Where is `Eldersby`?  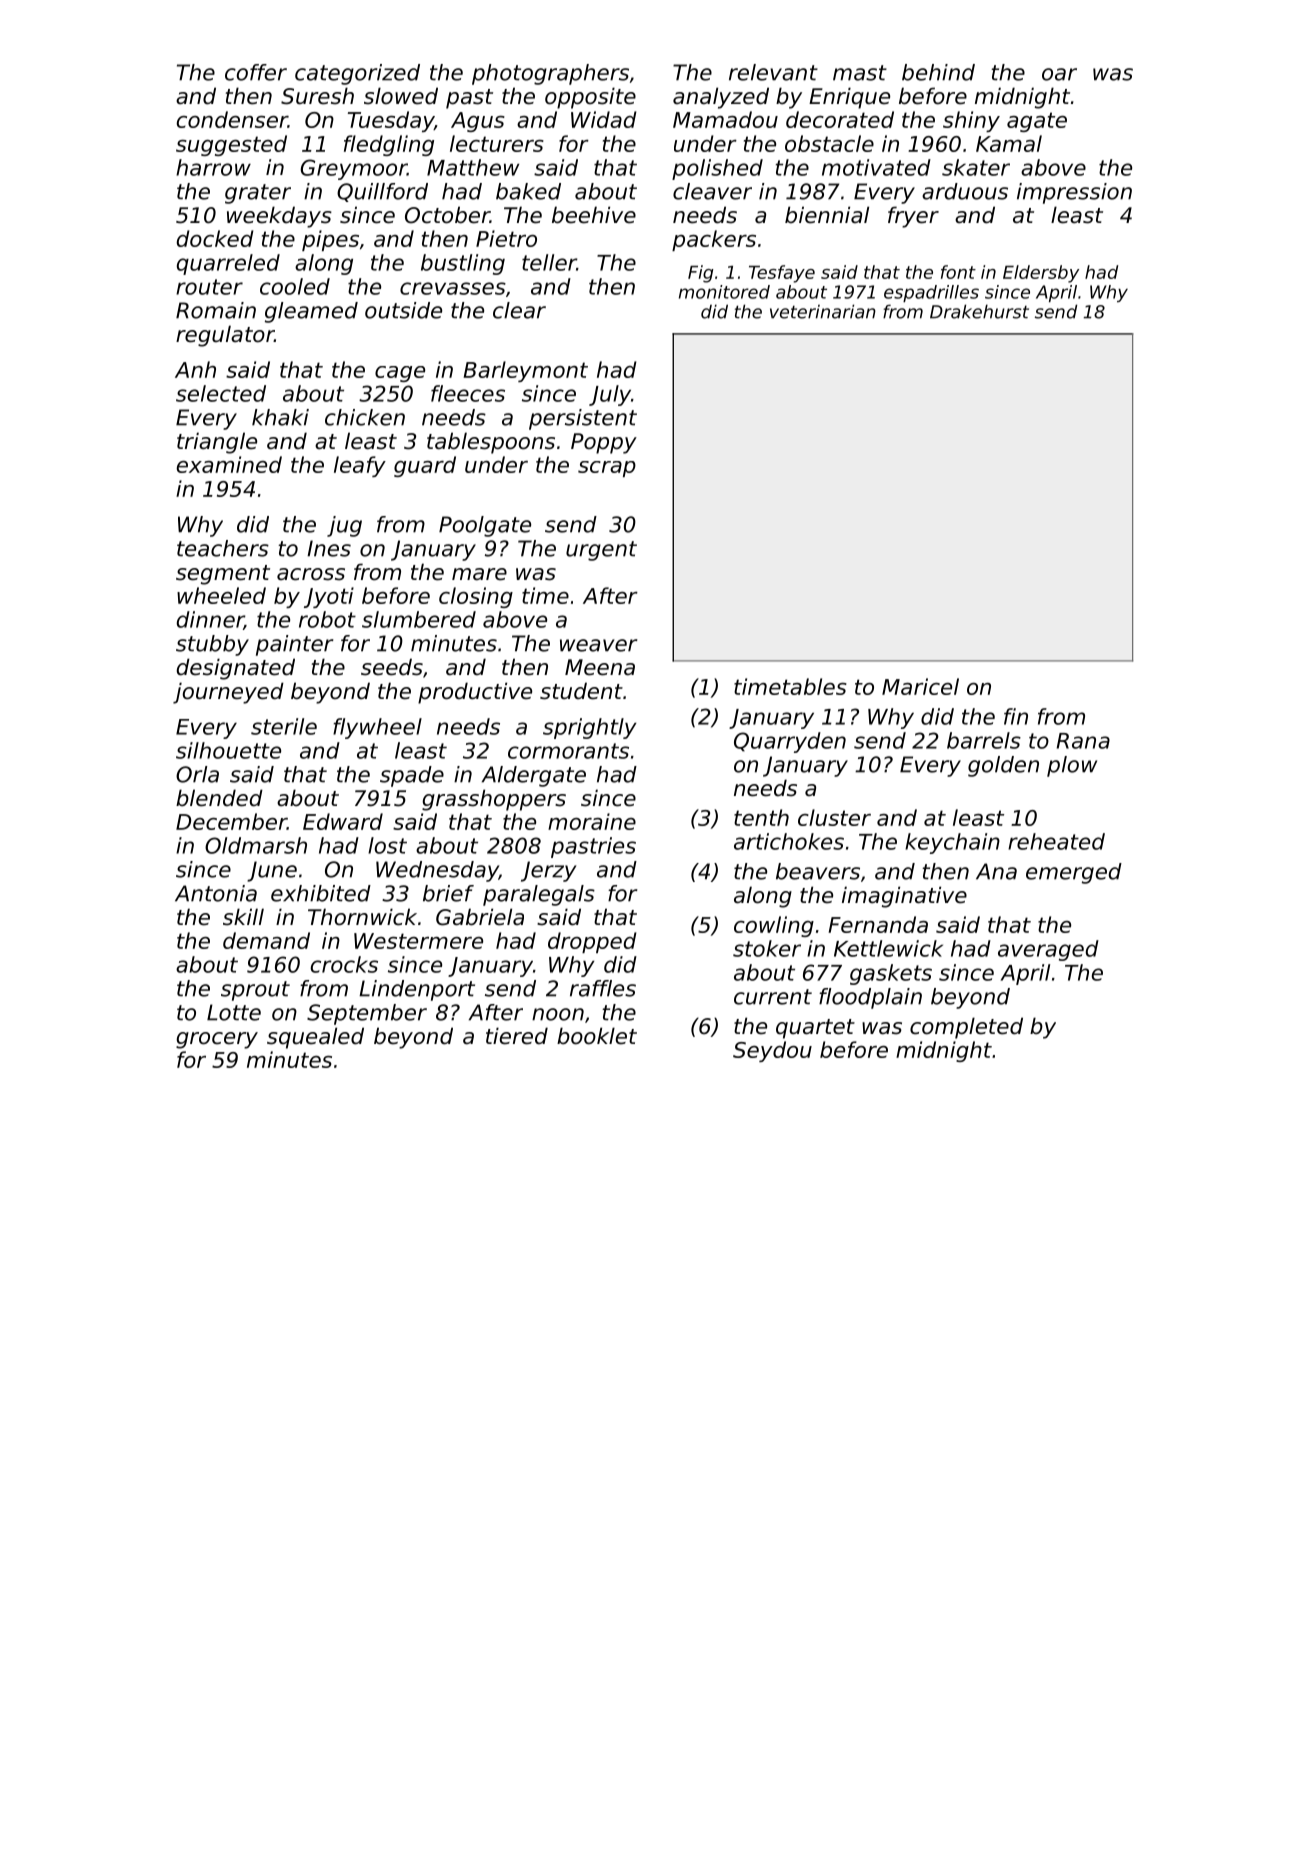
Eldersby is located at coordinates (1041, 274).
